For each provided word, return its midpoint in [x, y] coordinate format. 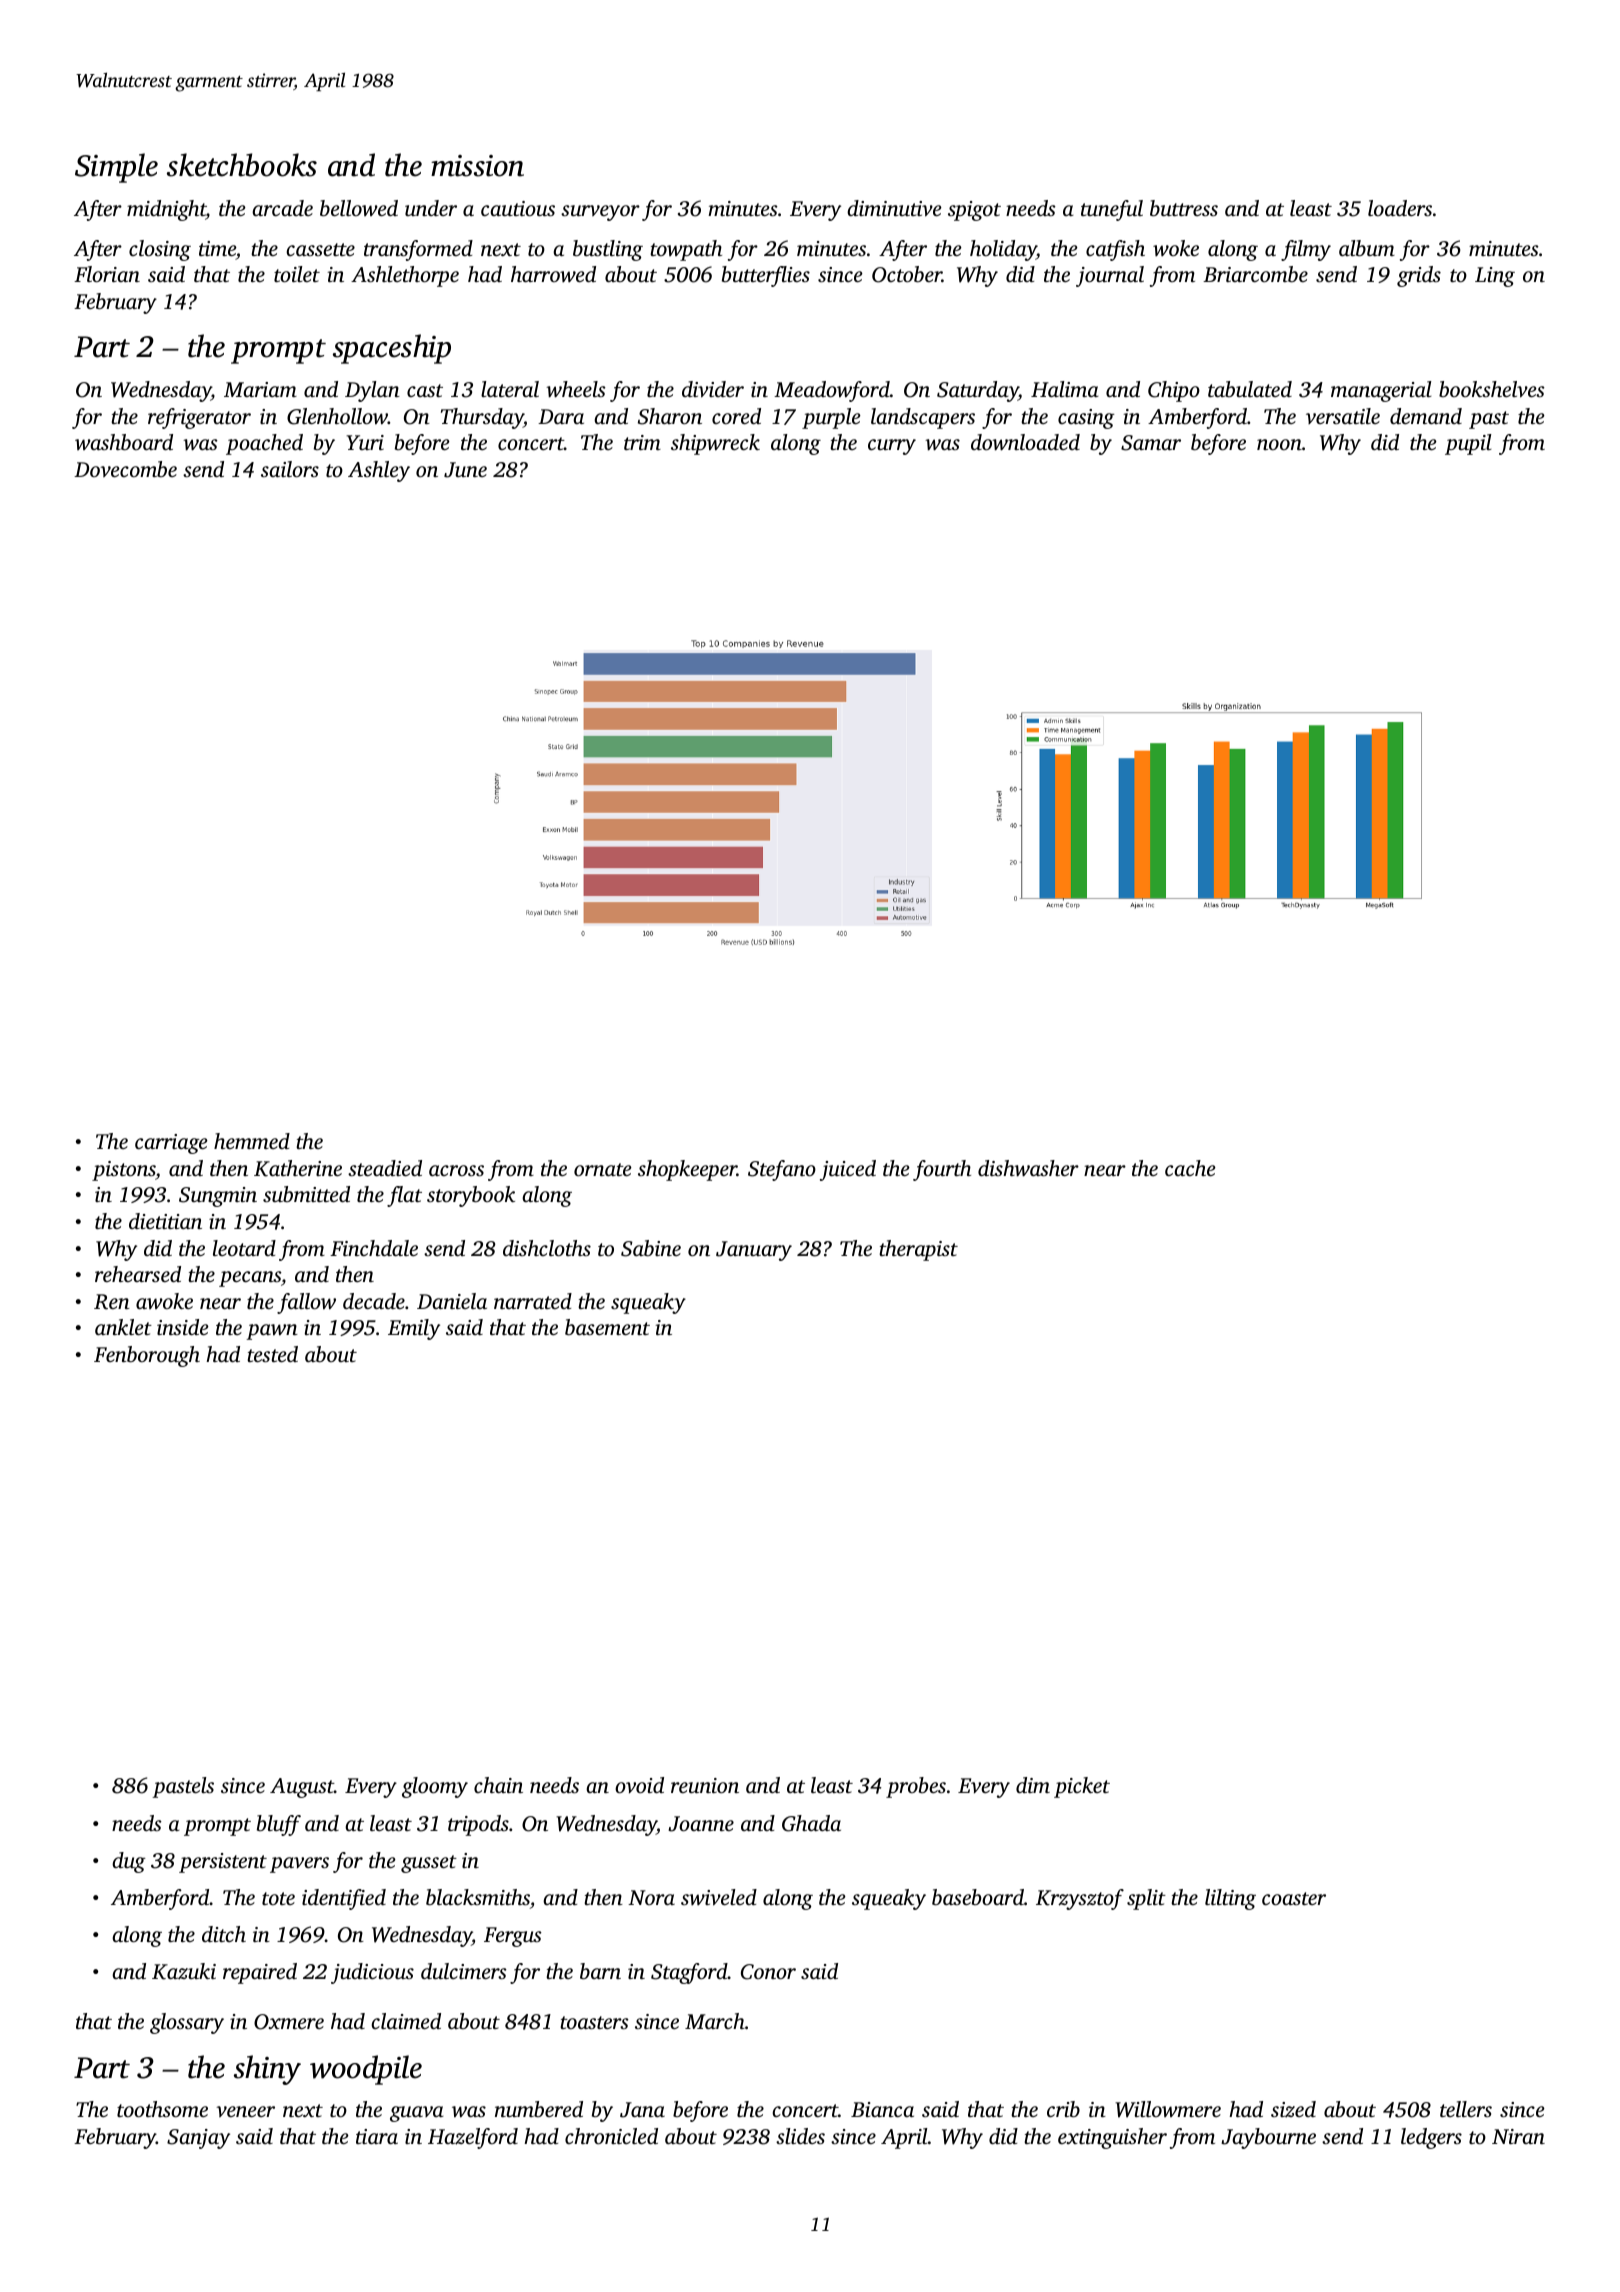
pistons [124, 1171]
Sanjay [198, 2139]
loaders [1400, 208]
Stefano [782, 1170]
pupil [1468, 444]
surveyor [600, 213]
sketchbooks [242, 165]
